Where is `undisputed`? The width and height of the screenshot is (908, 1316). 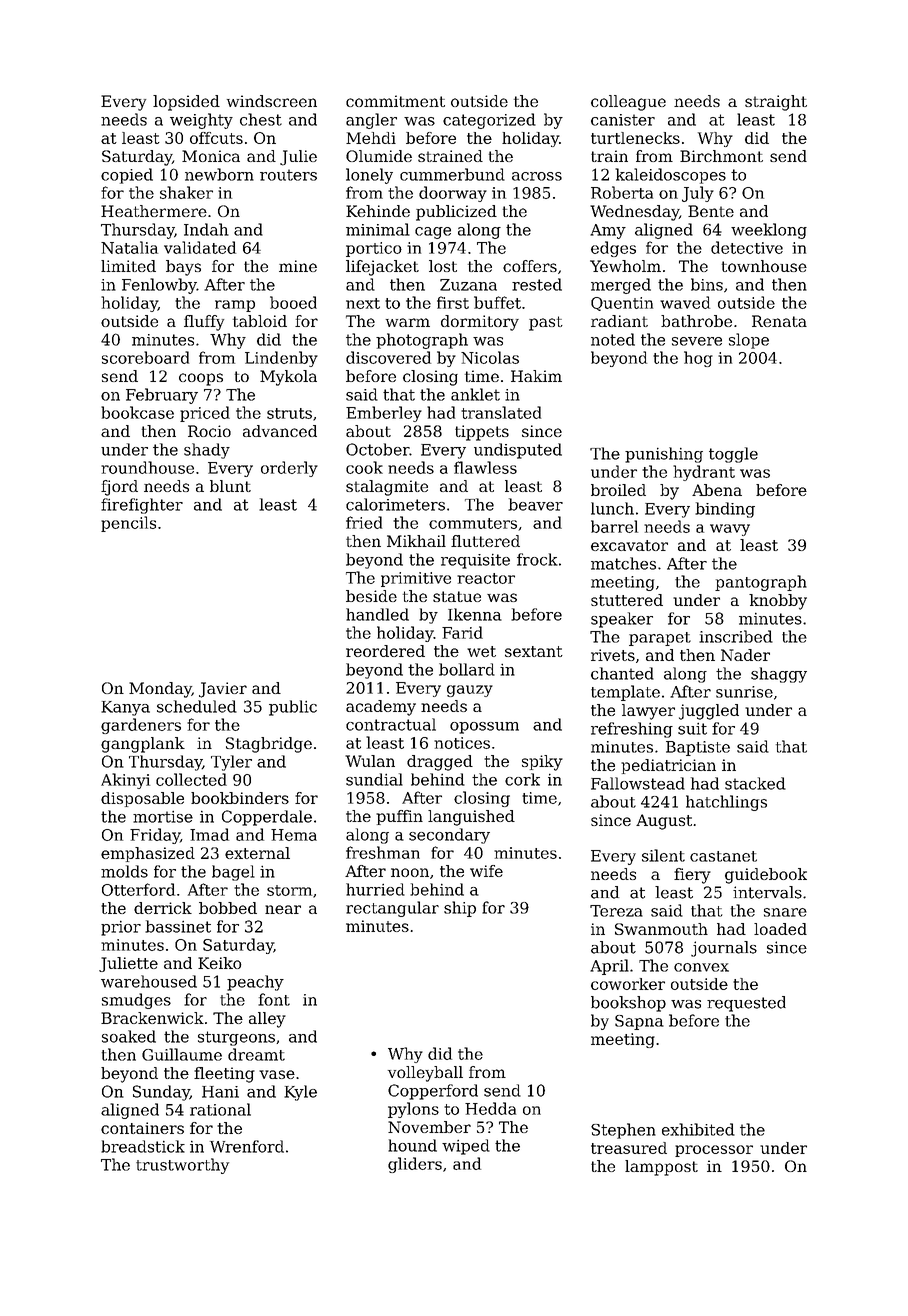
undisputed is located at coordinates (518, 451).
